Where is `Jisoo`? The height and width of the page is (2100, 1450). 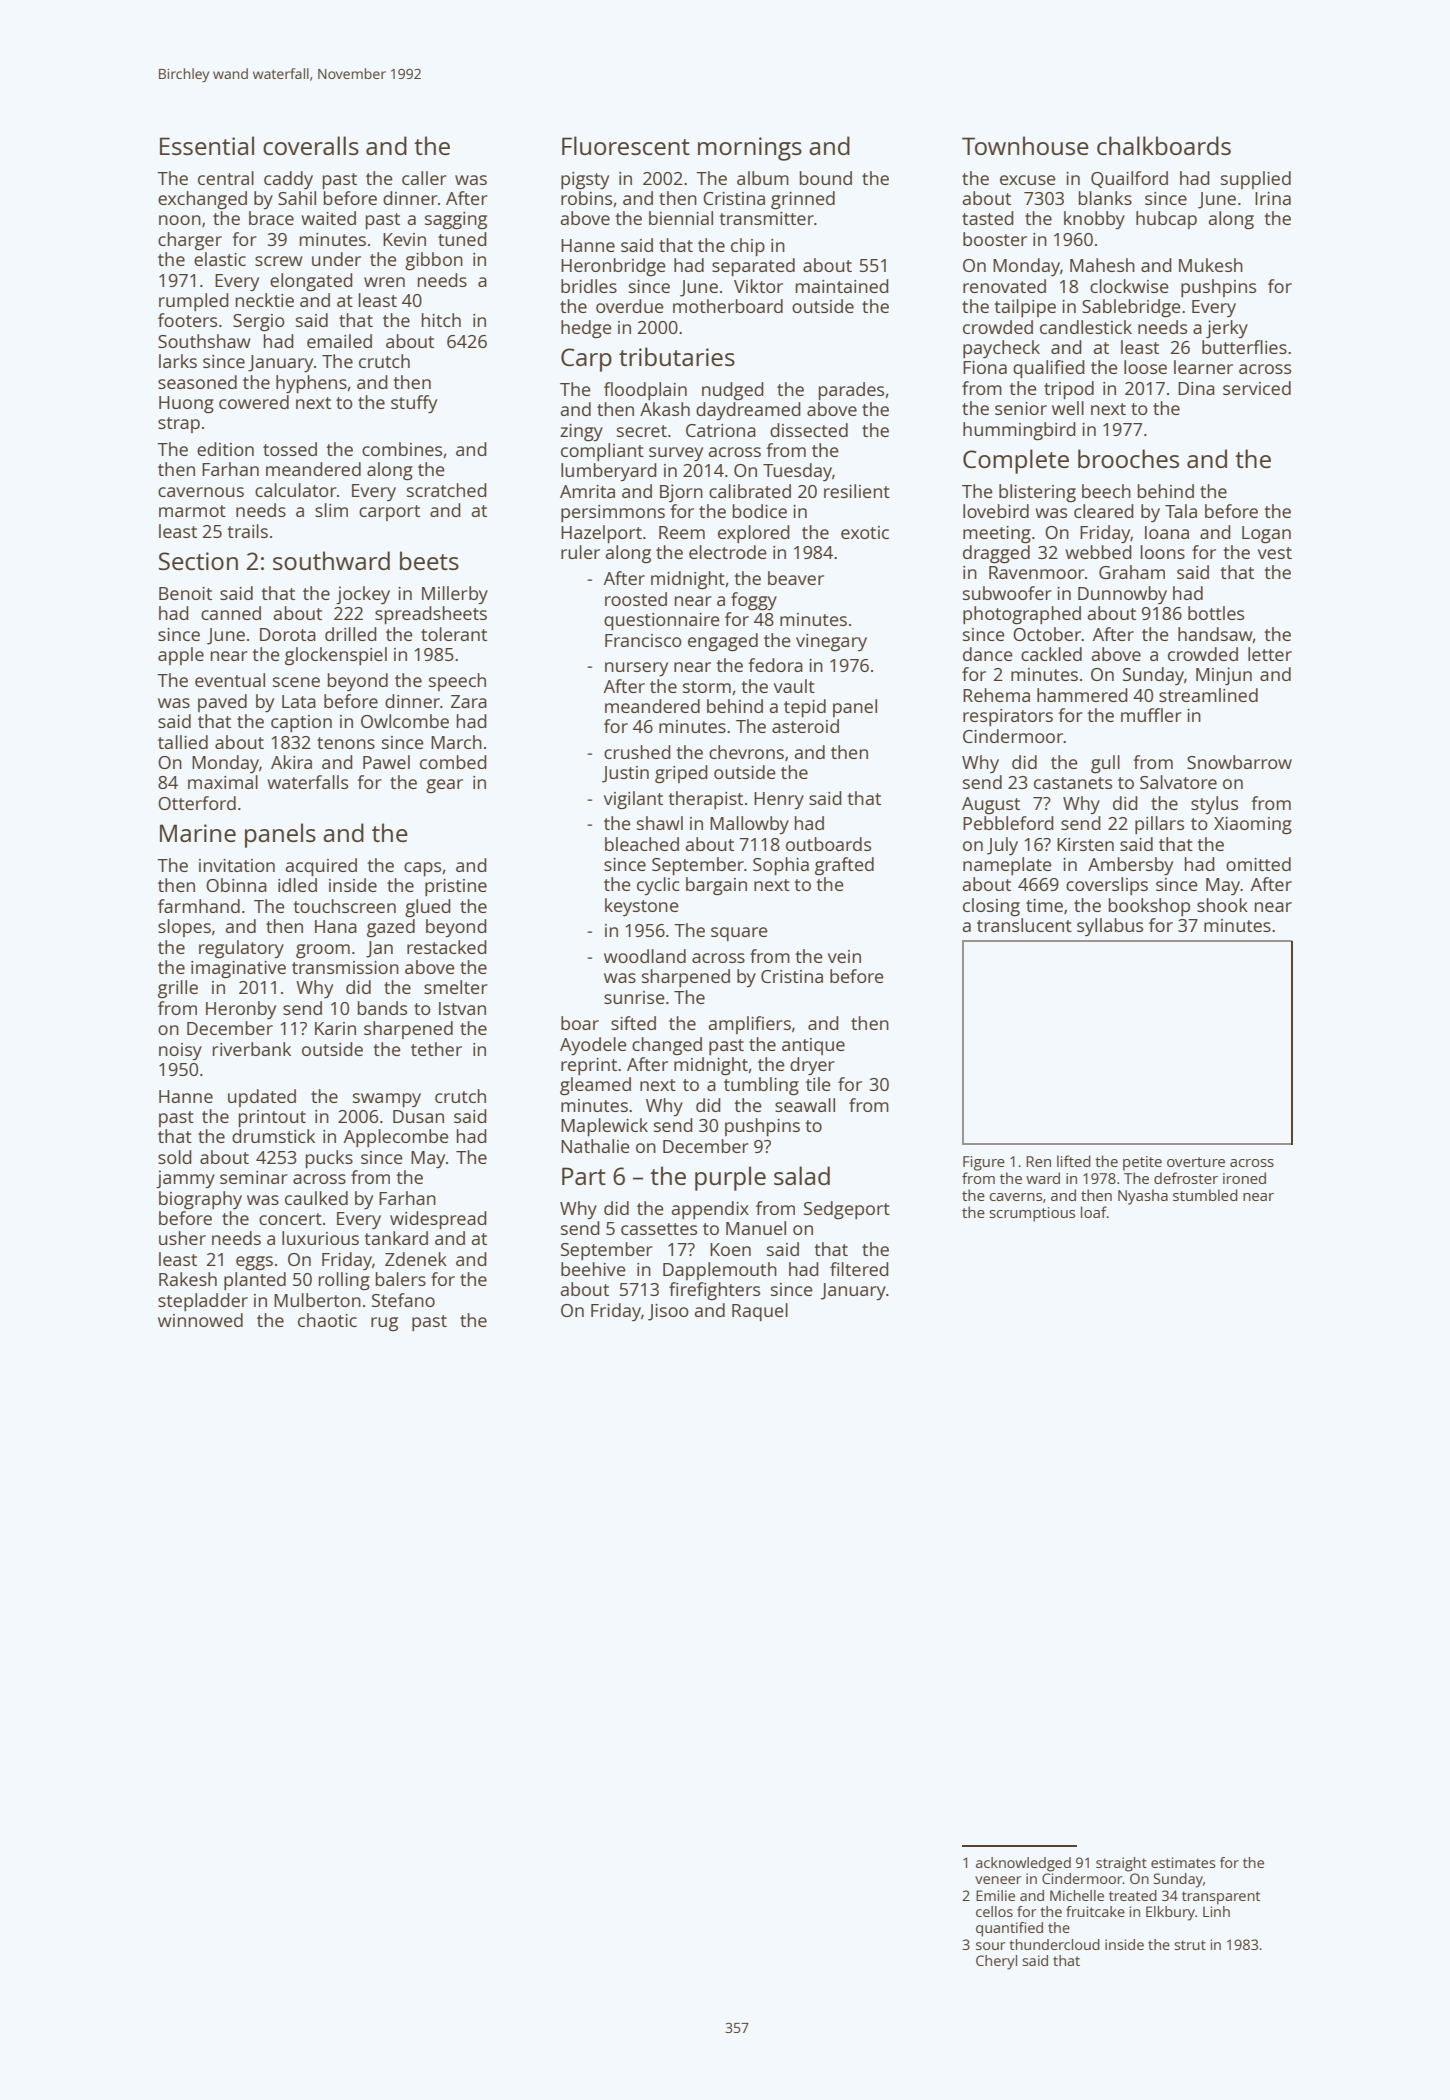
Jisoo is located at coordinates (668, 1312).
